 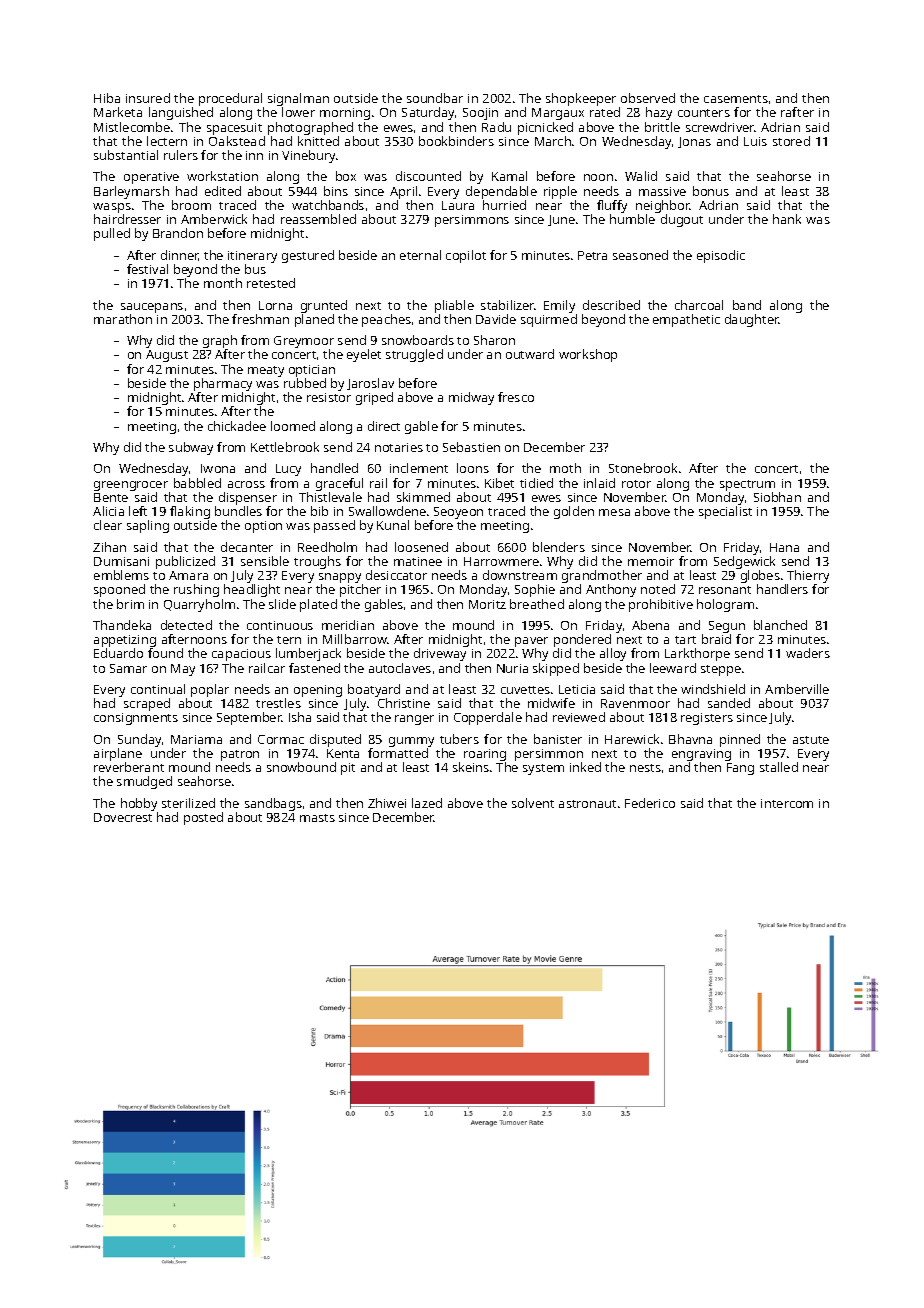 What do you see at coordinates (223, 384) in the screenshot?
I see `pharmacy` at bounding box center [223, 384].
